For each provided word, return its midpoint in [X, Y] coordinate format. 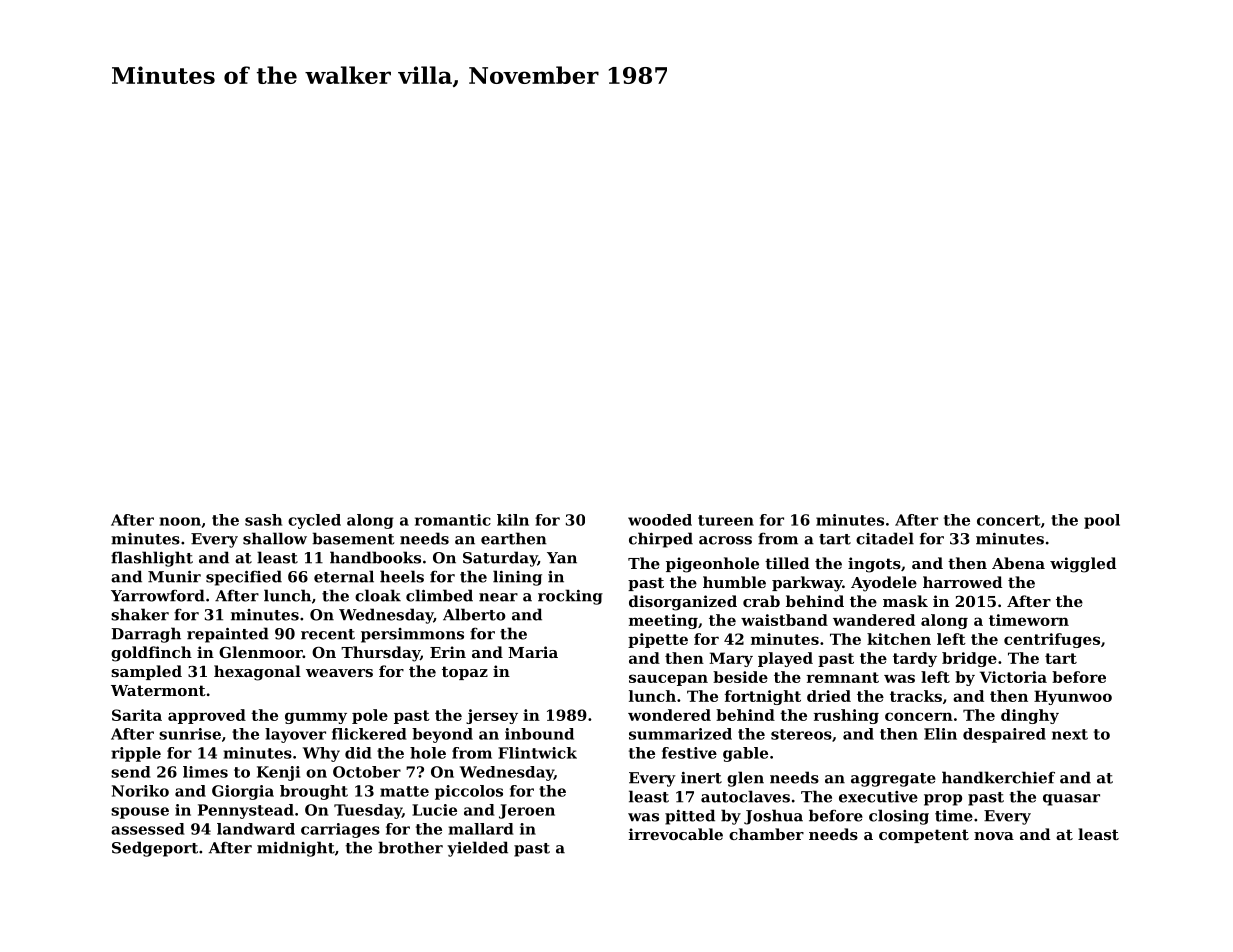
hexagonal [257, 673]
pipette [658, 640]
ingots [874, 565]
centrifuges [1052, 640]
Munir [174, 577]
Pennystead [246, 811]
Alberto [474, 614]
